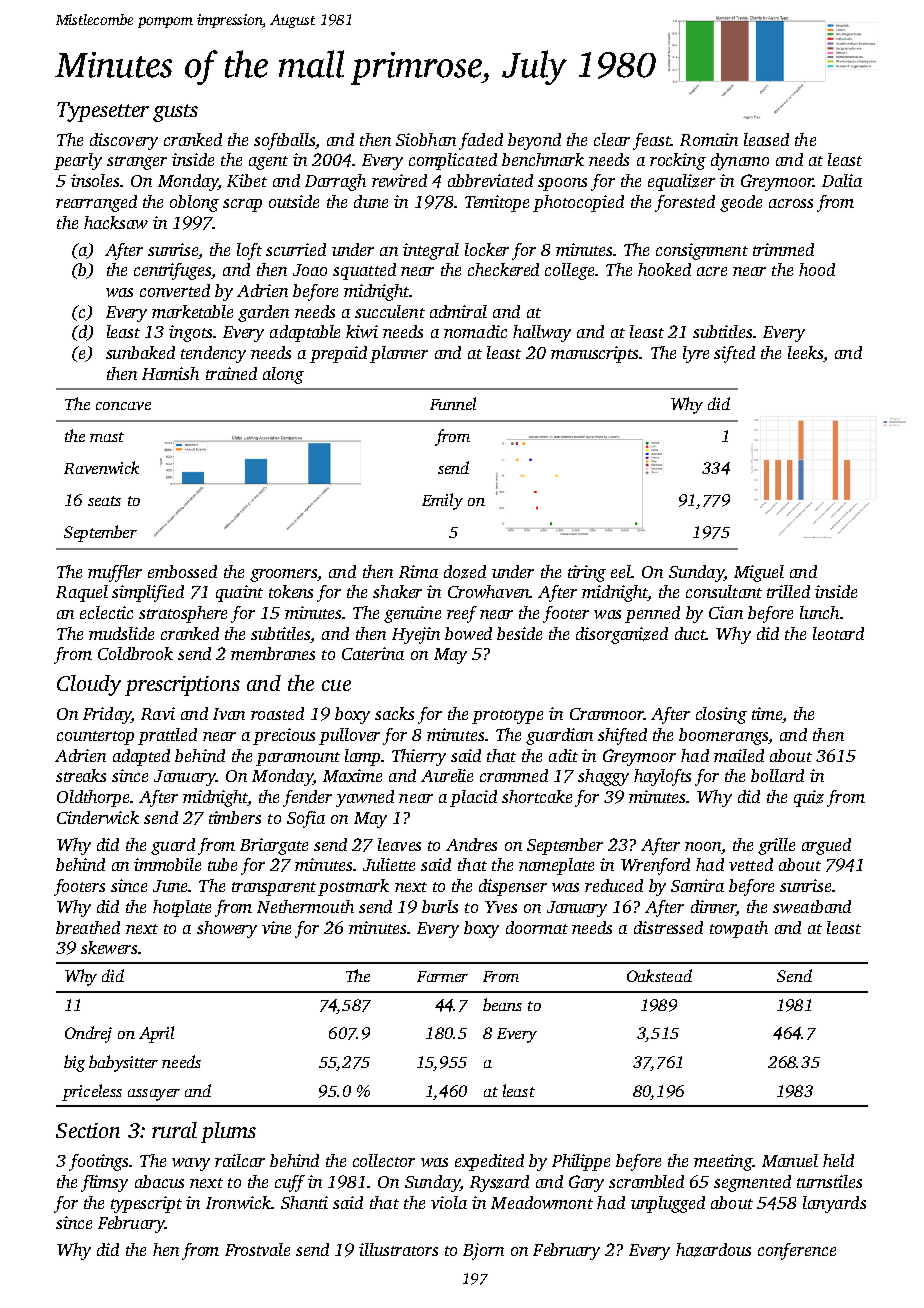  I want to click on reduced, so click(614, 885).
